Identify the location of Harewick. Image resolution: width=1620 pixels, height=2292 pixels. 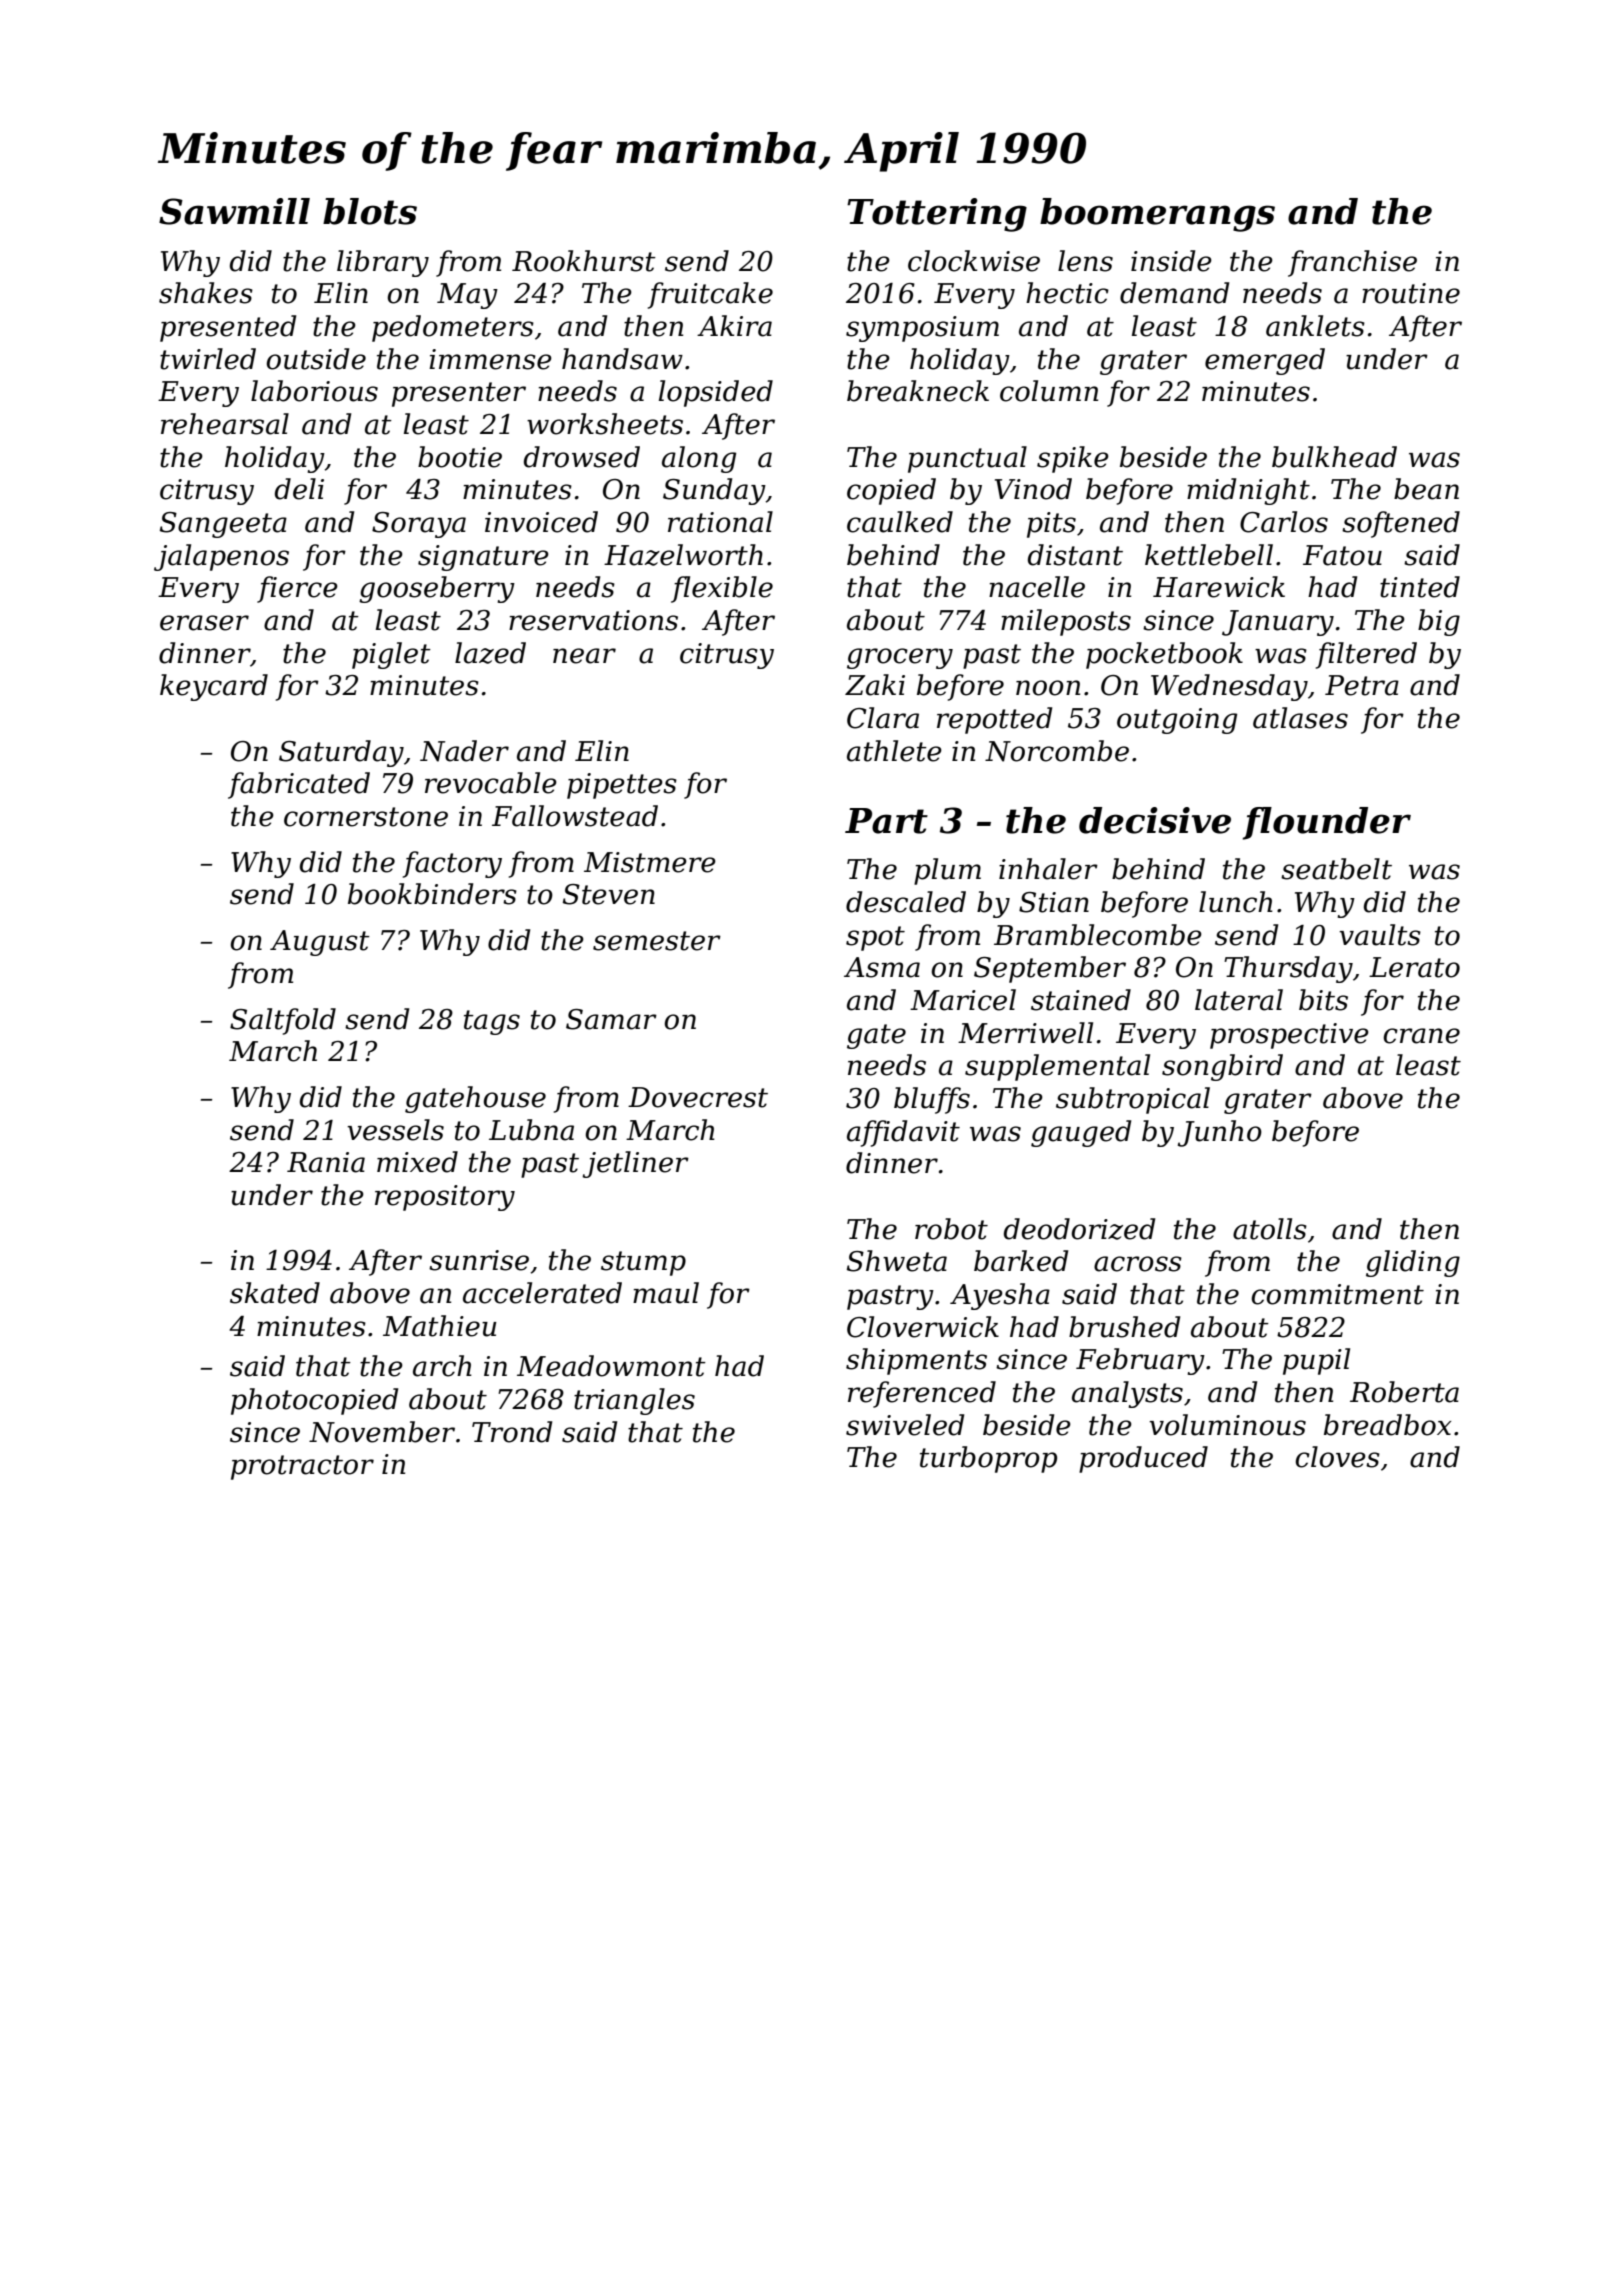
(1219, 587).
